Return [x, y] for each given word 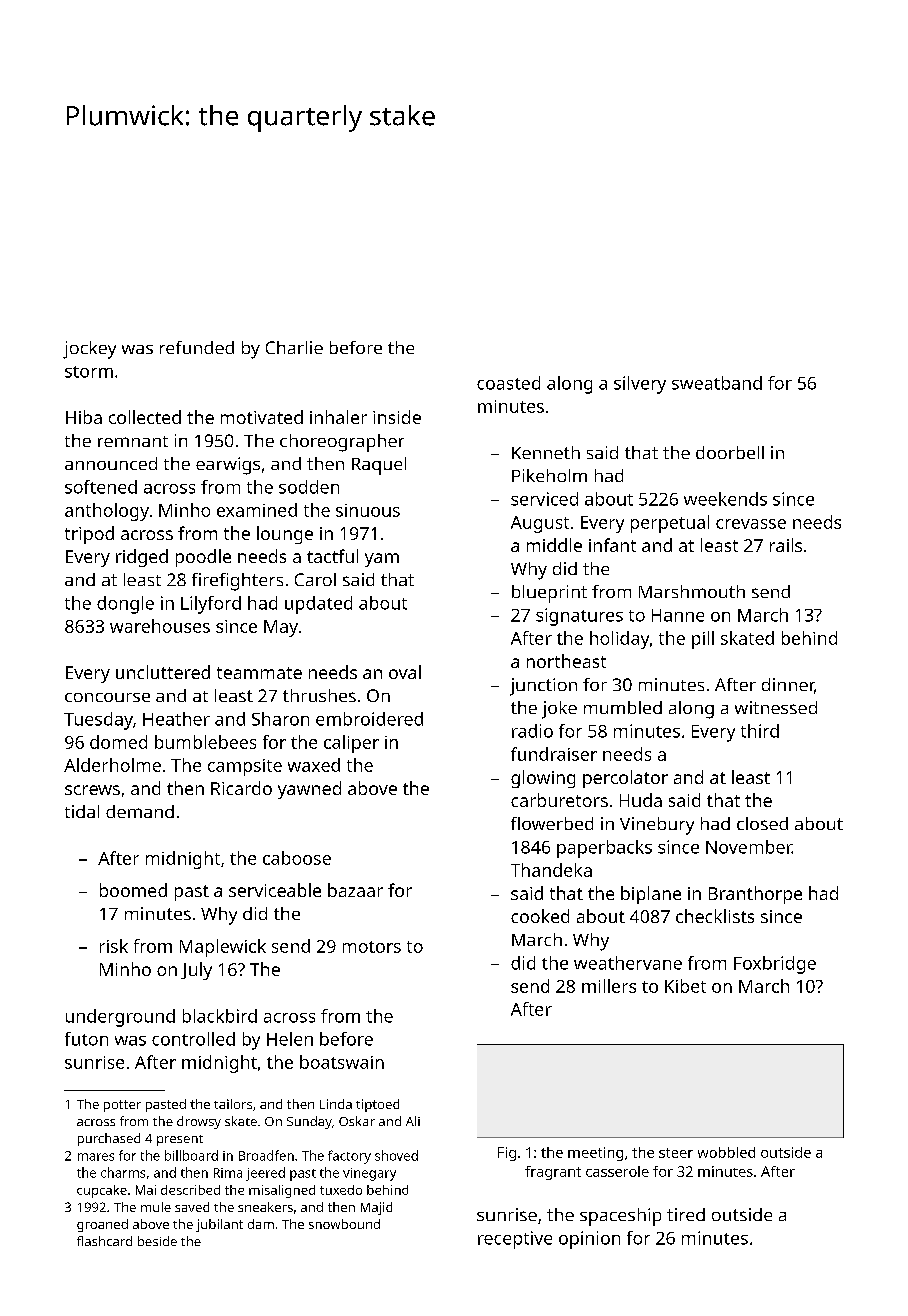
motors [372, 947]
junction [543, 687]
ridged [142, 558]
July [196, 971]
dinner [788, 686]
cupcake [102, 1191]
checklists [715, 916]
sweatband [717, 383]
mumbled [623, 707]
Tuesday [98, 721]
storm [89, 372]
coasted [508, 383]
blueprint [549, 594]
